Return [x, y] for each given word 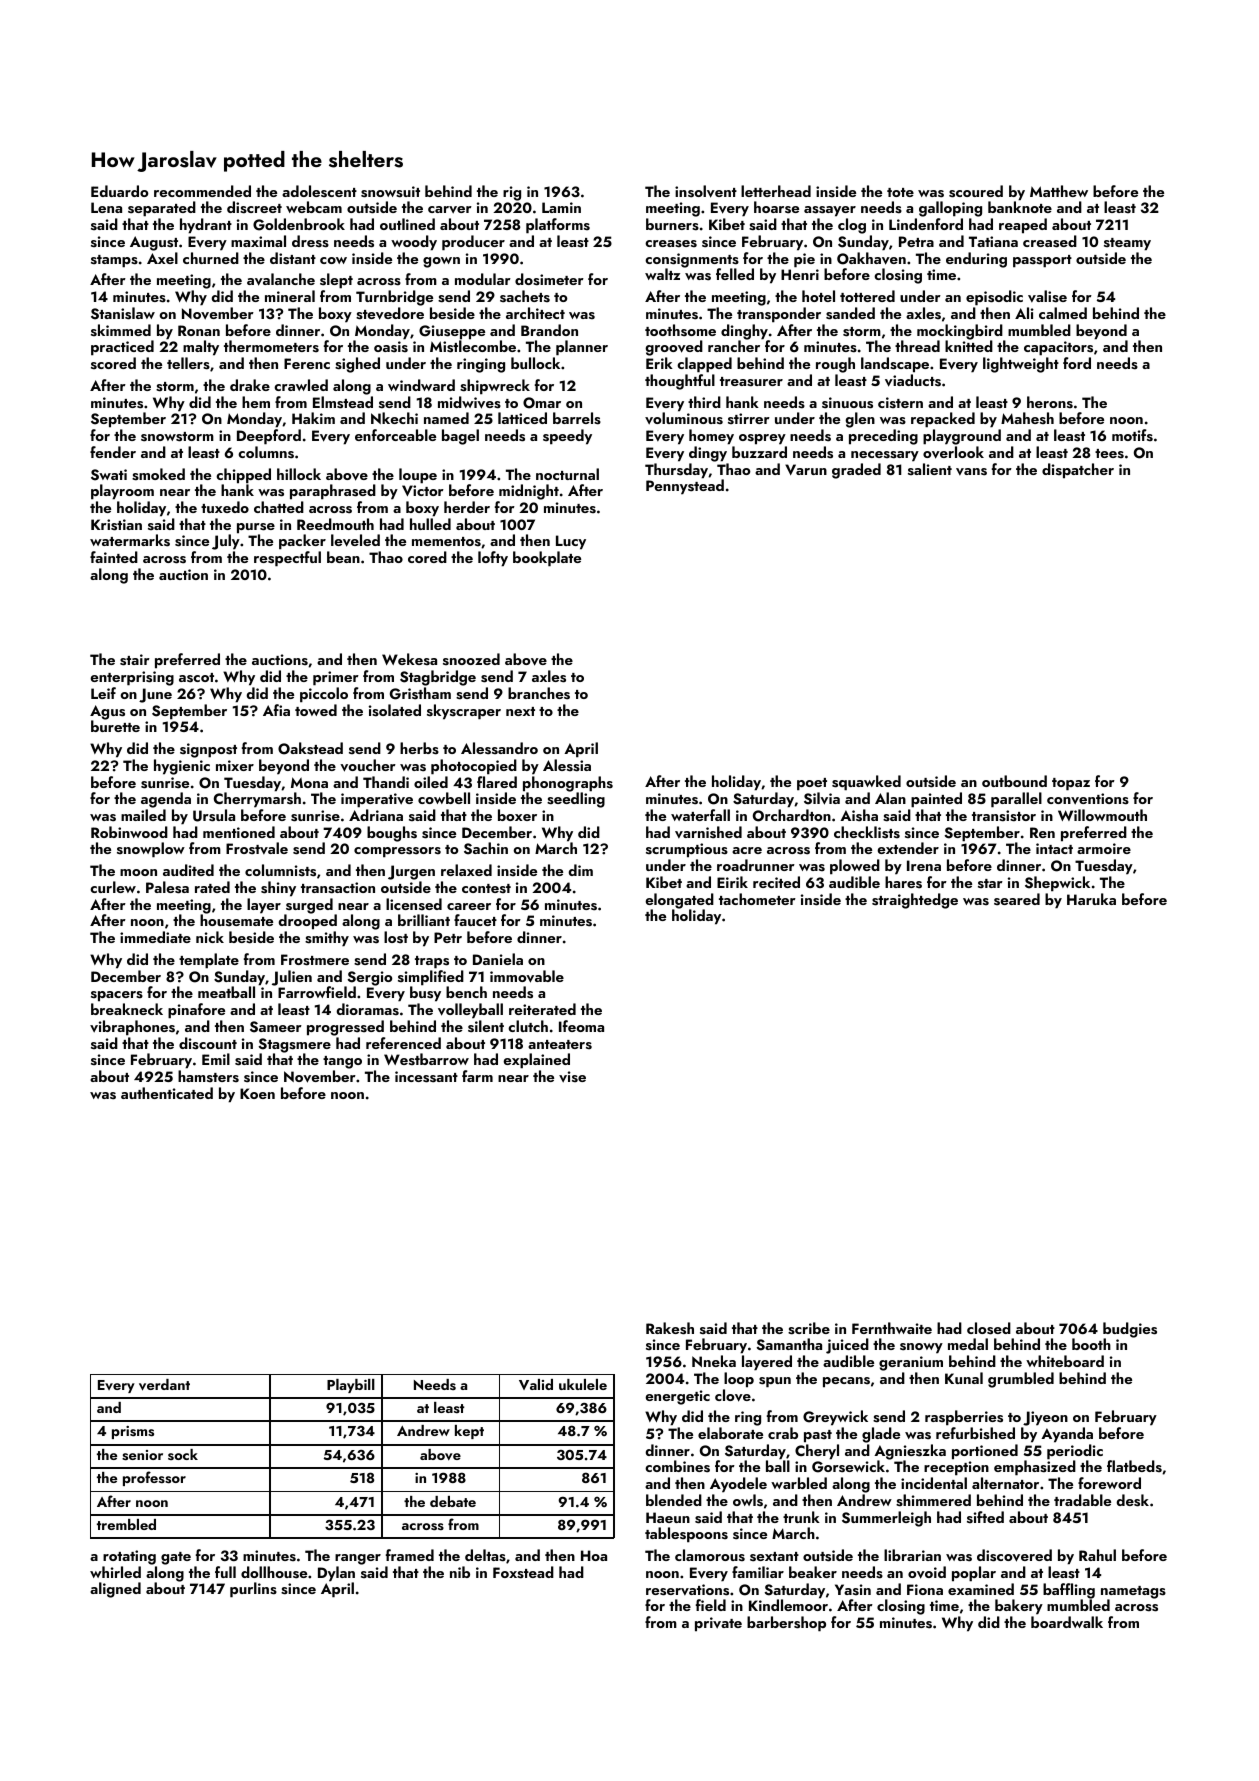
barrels [577, 418]
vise [572, 1077]
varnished [708, 832]
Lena [106, 207]
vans [971, 472]
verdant [164, 1385]
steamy [1127, 244]
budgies [1130, 1330]
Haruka [1091, 899]
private [718, 1624]
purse [256, 528]
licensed [414, 904]
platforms [558, 226]
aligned [115, 1590]
